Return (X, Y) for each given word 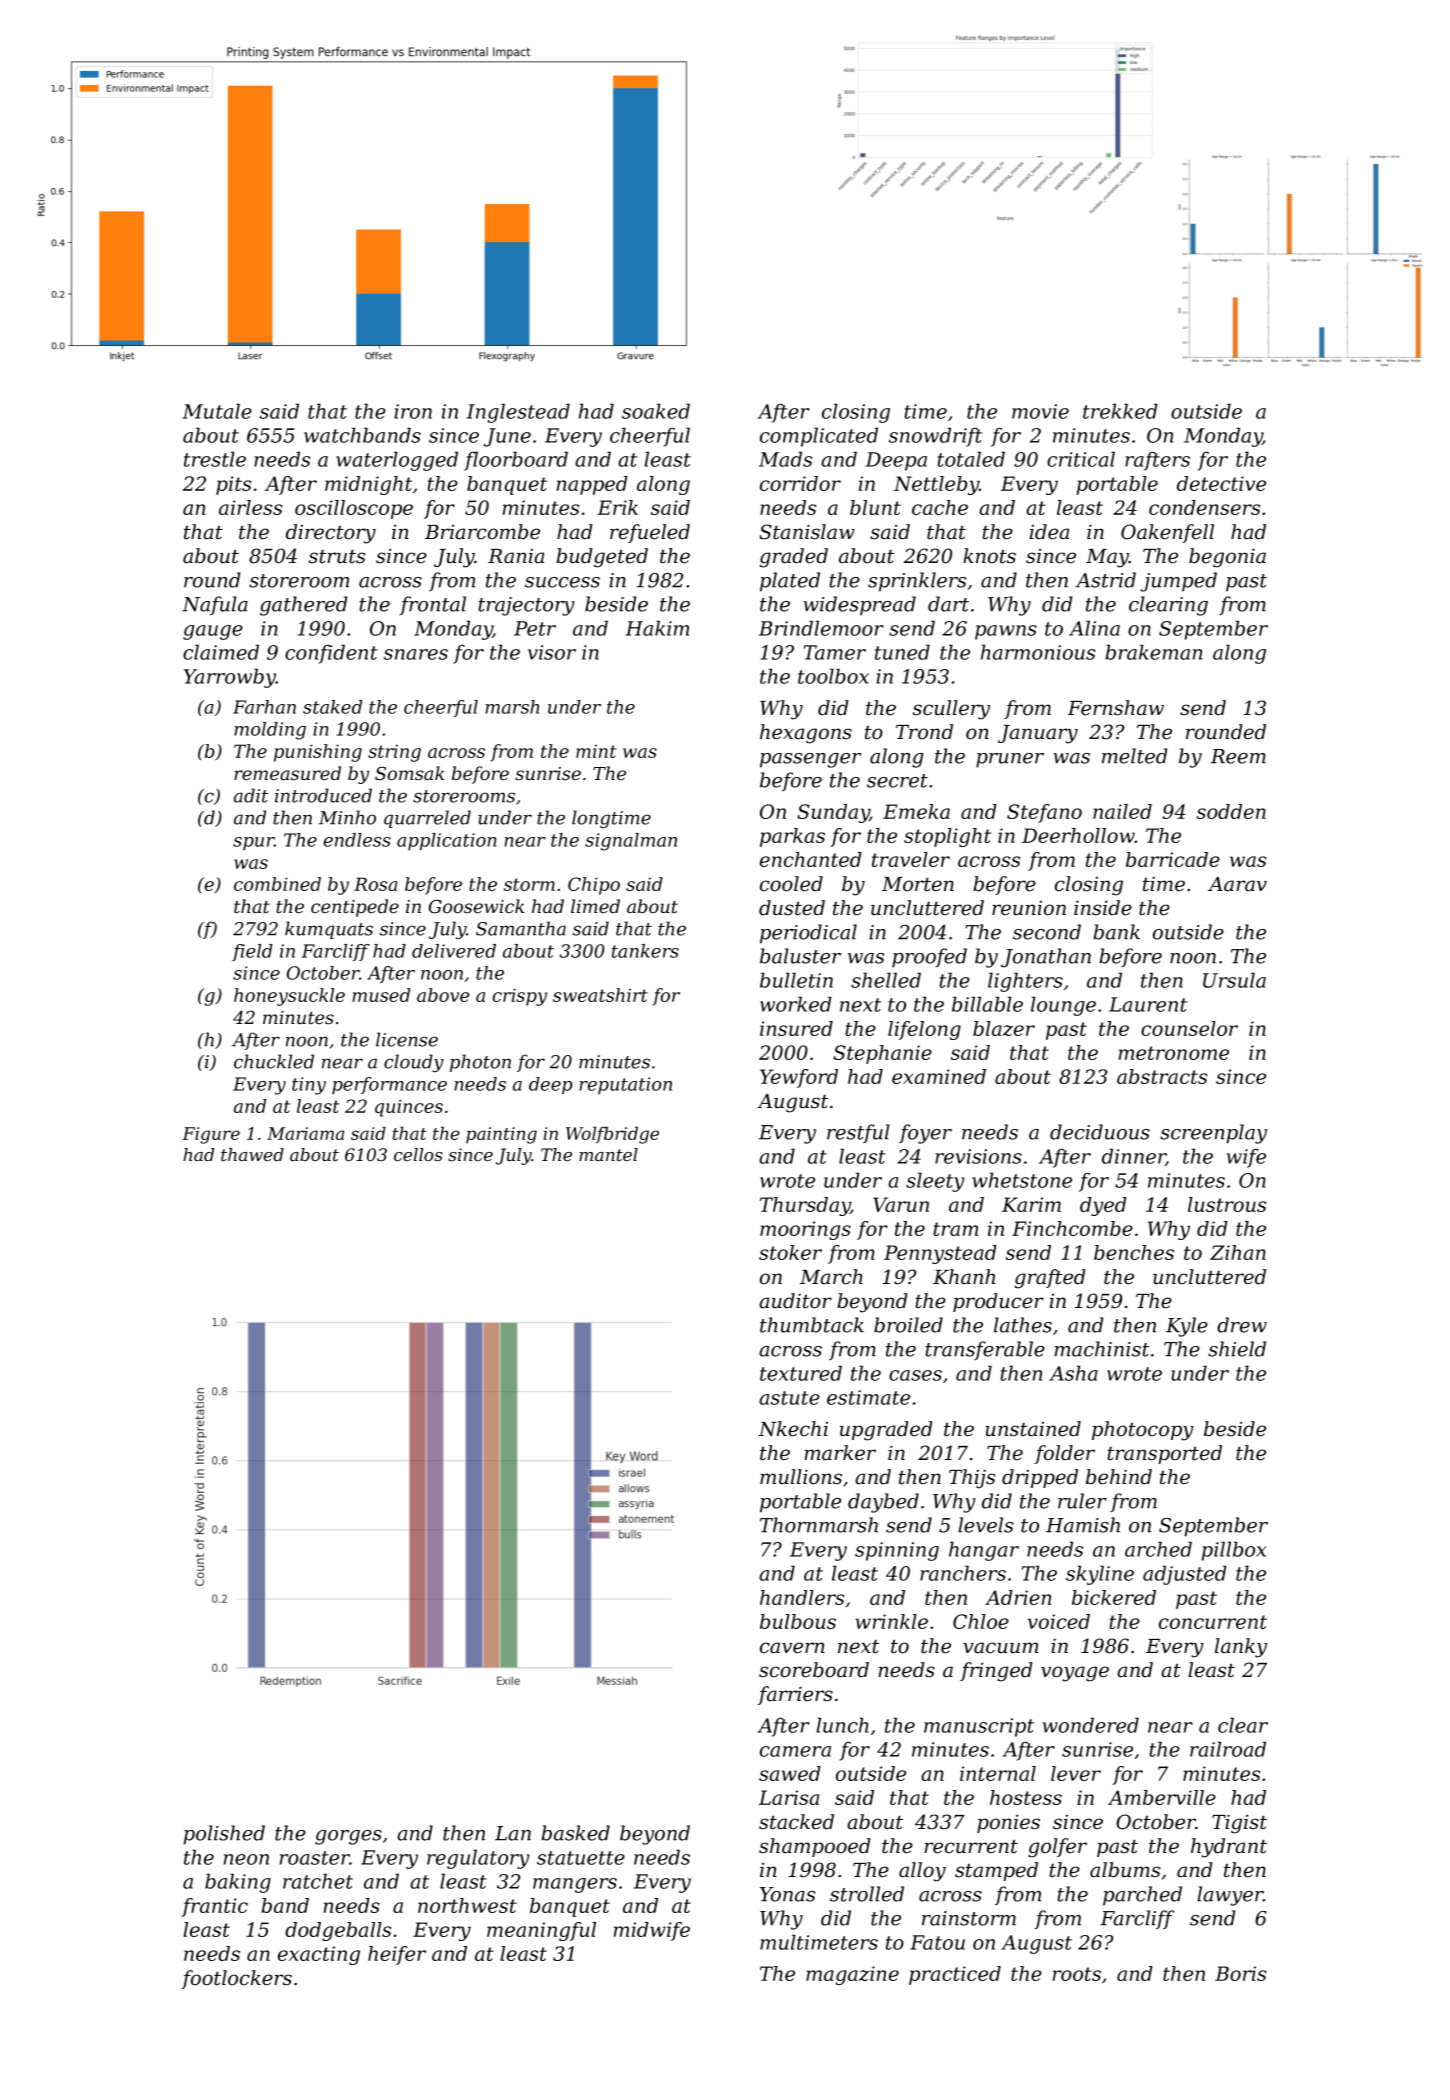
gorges (348, 1837)
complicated (819, 437)
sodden (1231, 811)
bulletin (796, 980)
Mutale (217, 411)
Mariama (305, 1133)
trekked (1120, 411)
